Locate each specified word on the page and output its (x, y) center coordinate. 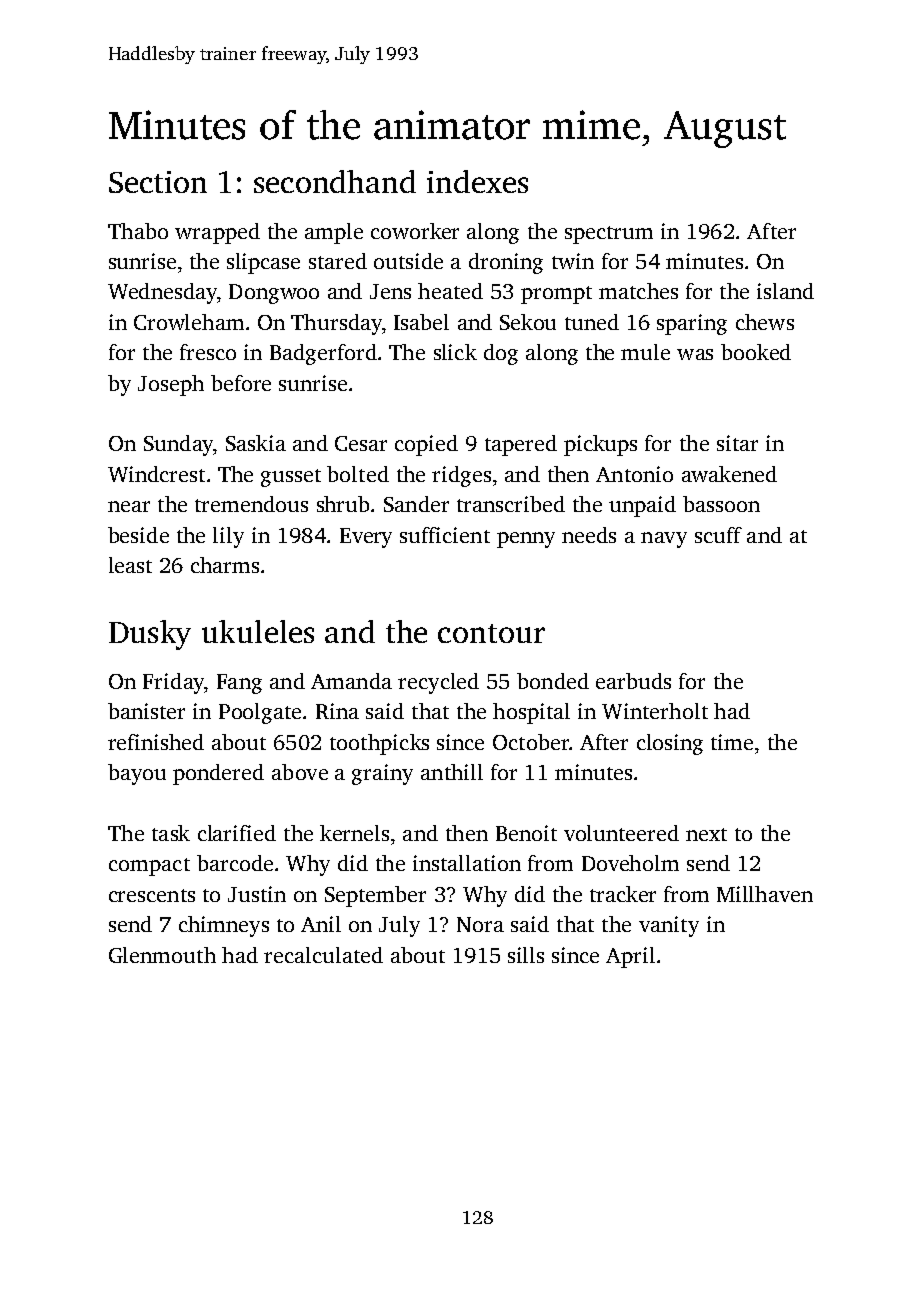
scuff (718, 535)
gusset (291, 478)
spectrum (609, 235)
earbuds (633, 681)
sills (526, 955)
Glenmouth (162, 955)
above (300, 772)
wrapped (217, 233)
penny (526, 540)
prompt (556, 295)
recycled (438, 683)
